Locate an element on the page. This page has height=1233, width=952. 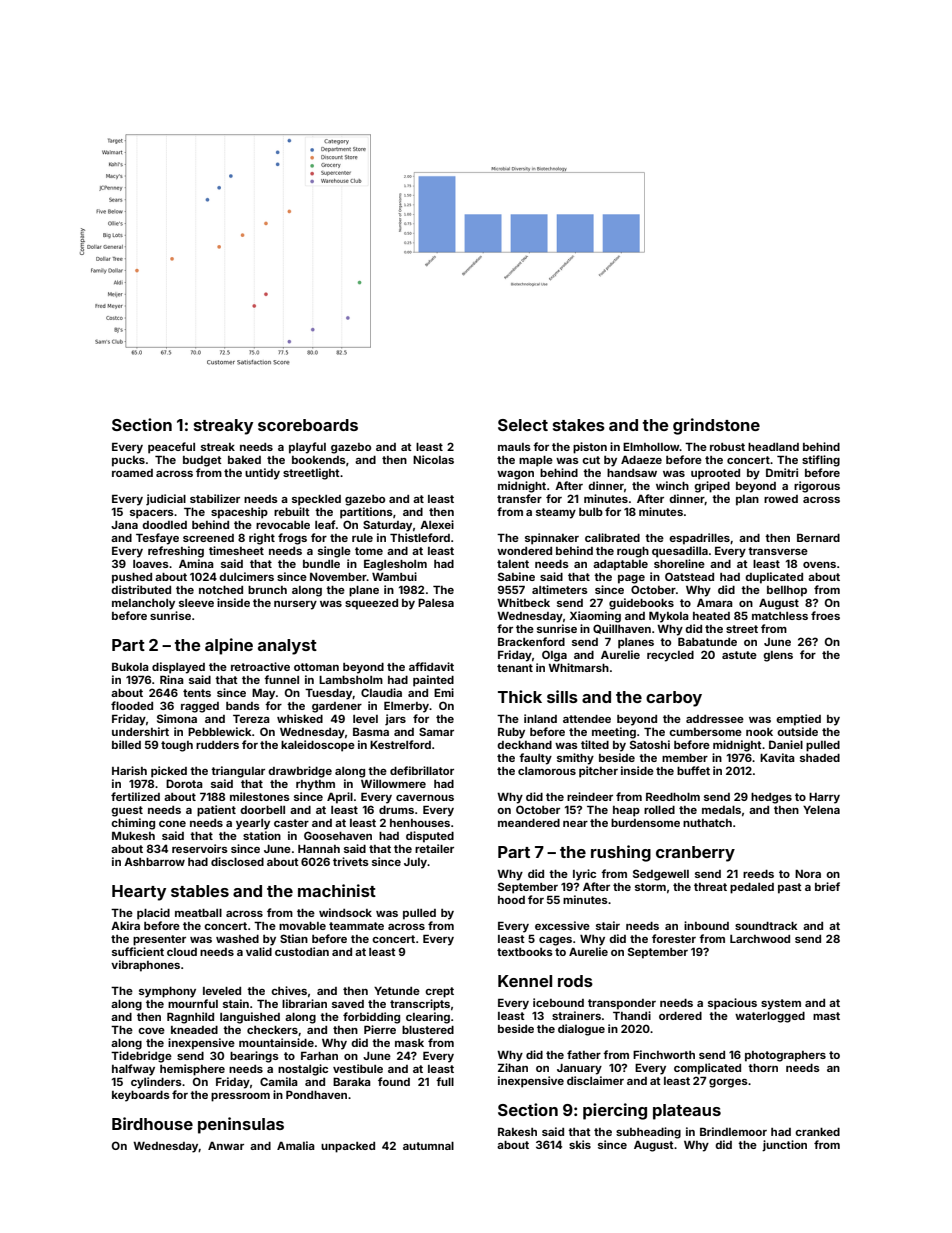
Larchwood is located at coordinates (760, 939).
